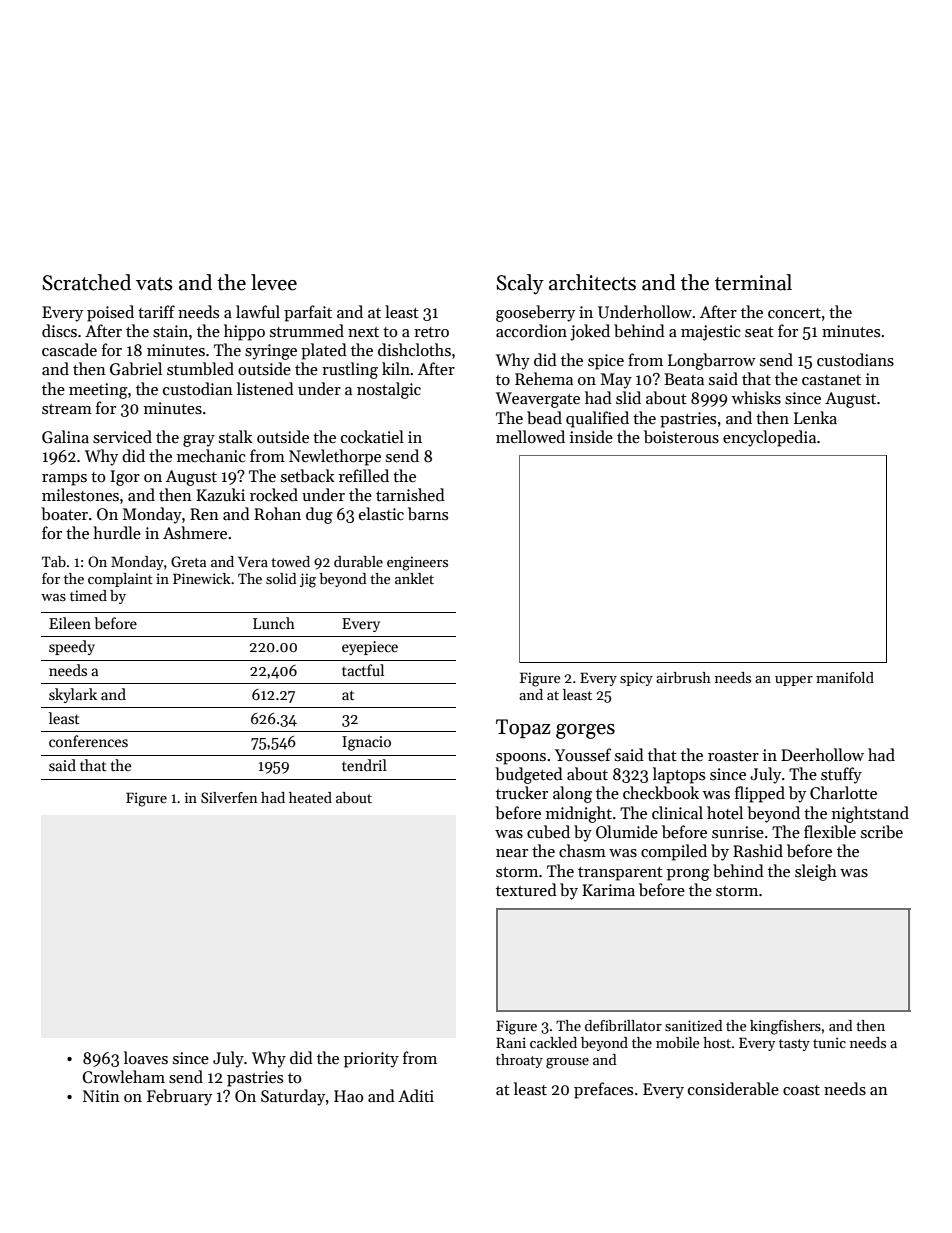 This page has height=1233, width=952. I want to click on encyclopedia, so click(769, 438).
